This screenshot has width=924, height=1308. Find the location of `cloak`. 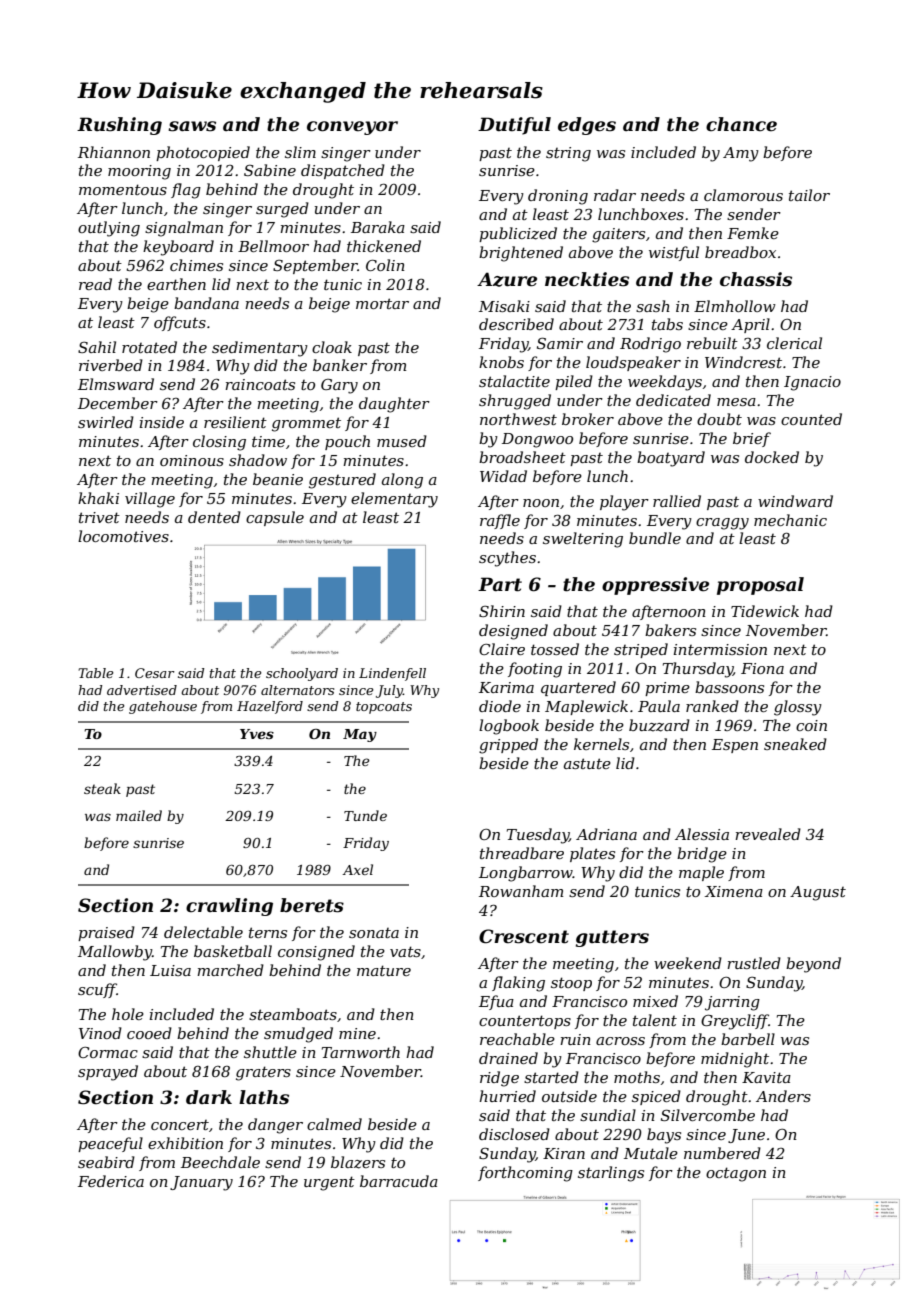

cloak is located at coordinates (332, 347).
